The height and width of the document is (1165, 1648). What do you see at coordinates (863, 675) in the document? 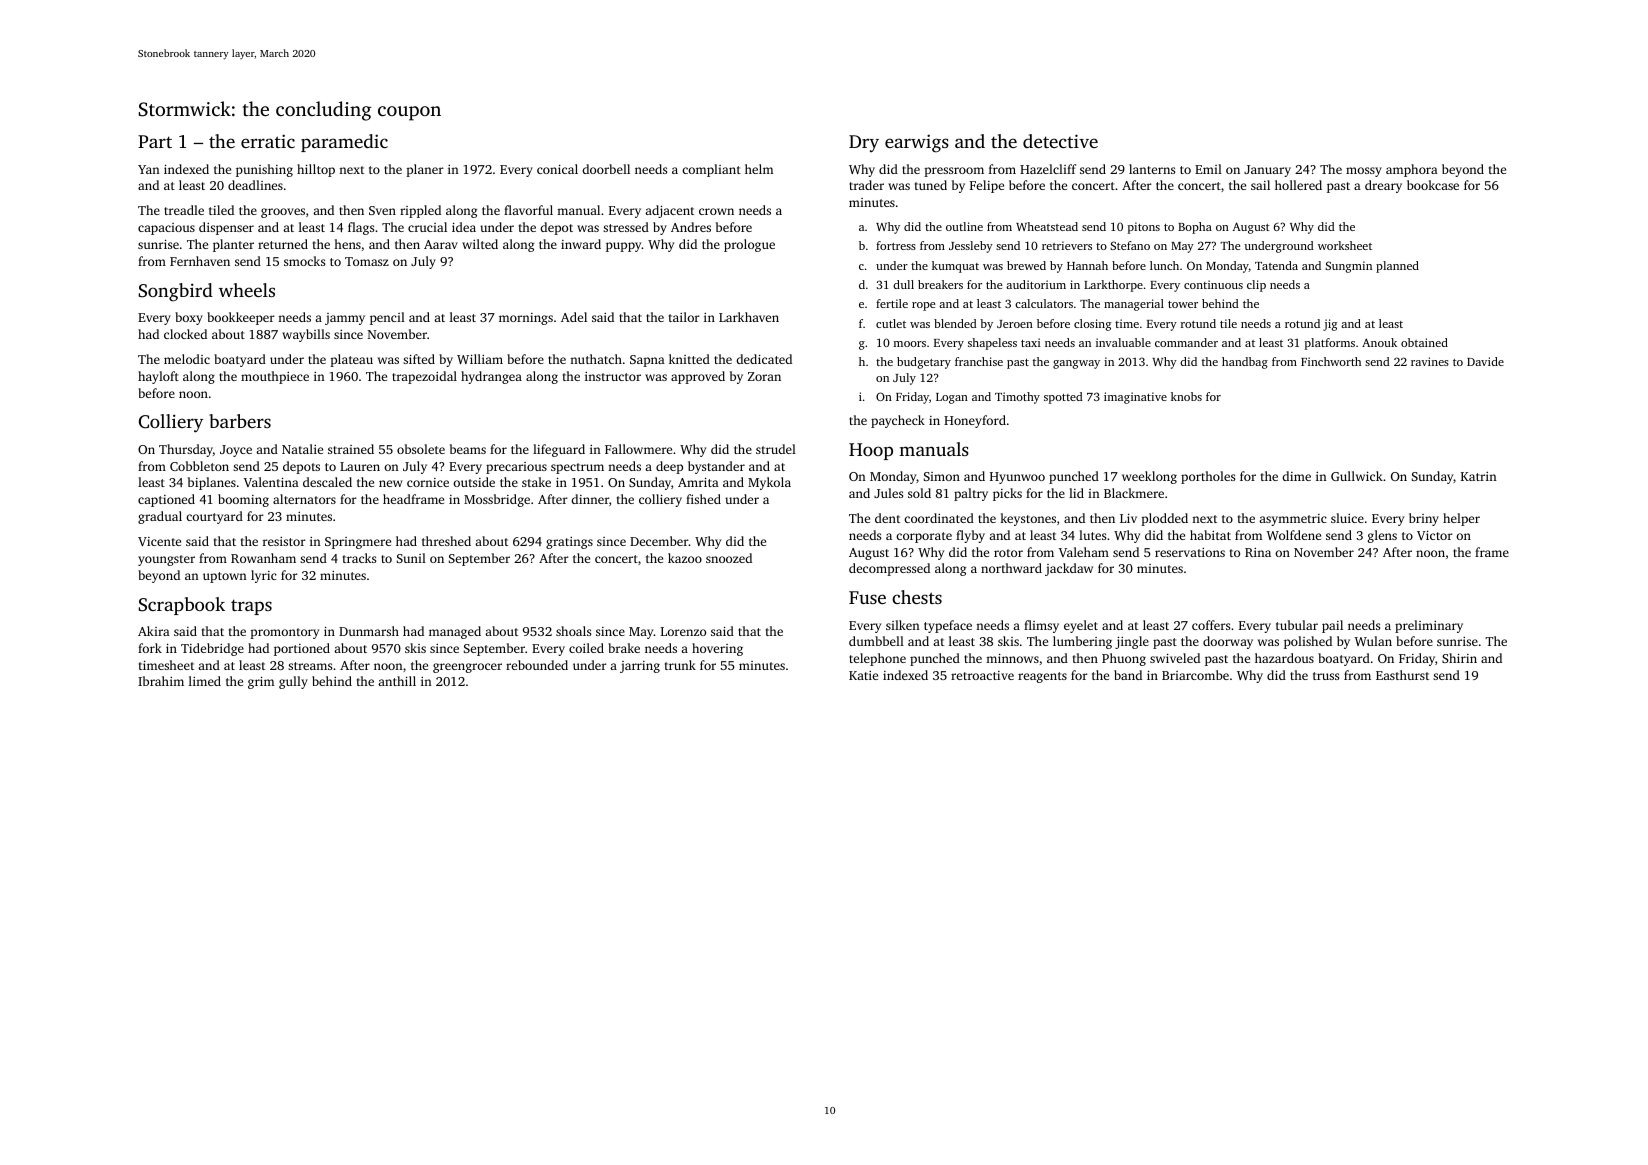
I see `Katie` at bounding box center [863, 675].
